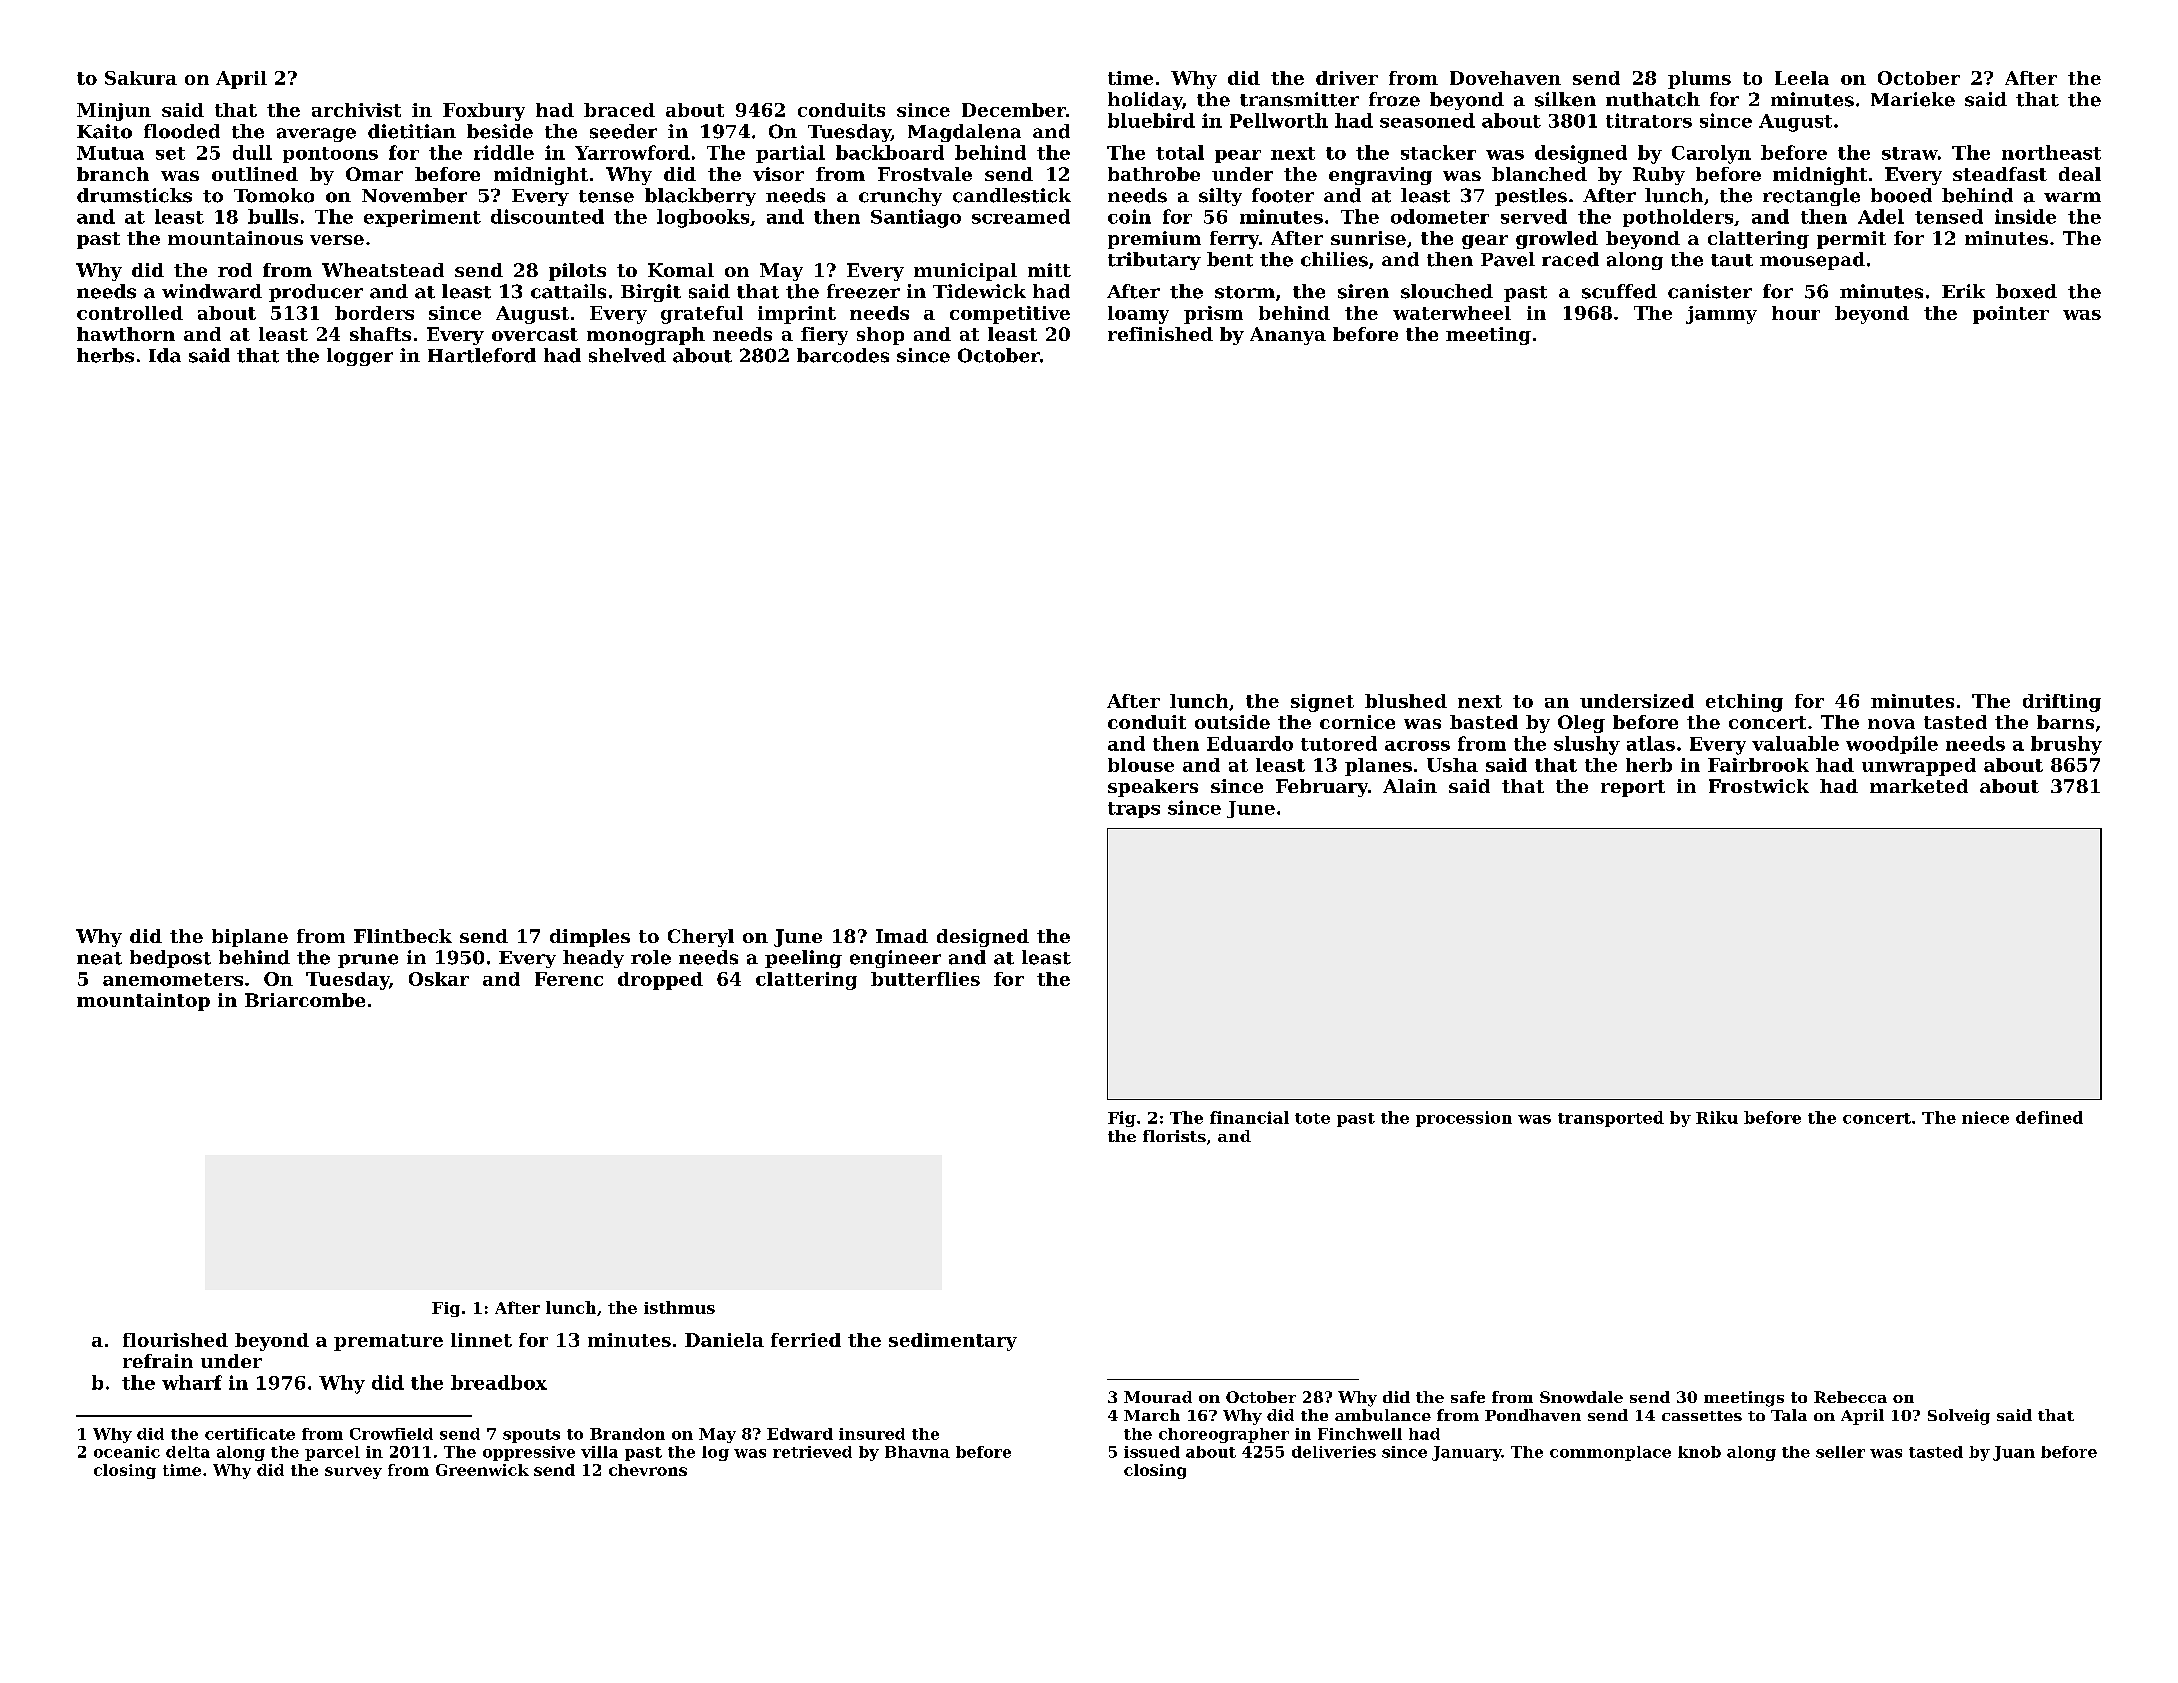 This image has width=2178, height=1683. Describe the element at coordinates (590, 938) in the image. I see `dimples` at that location.
